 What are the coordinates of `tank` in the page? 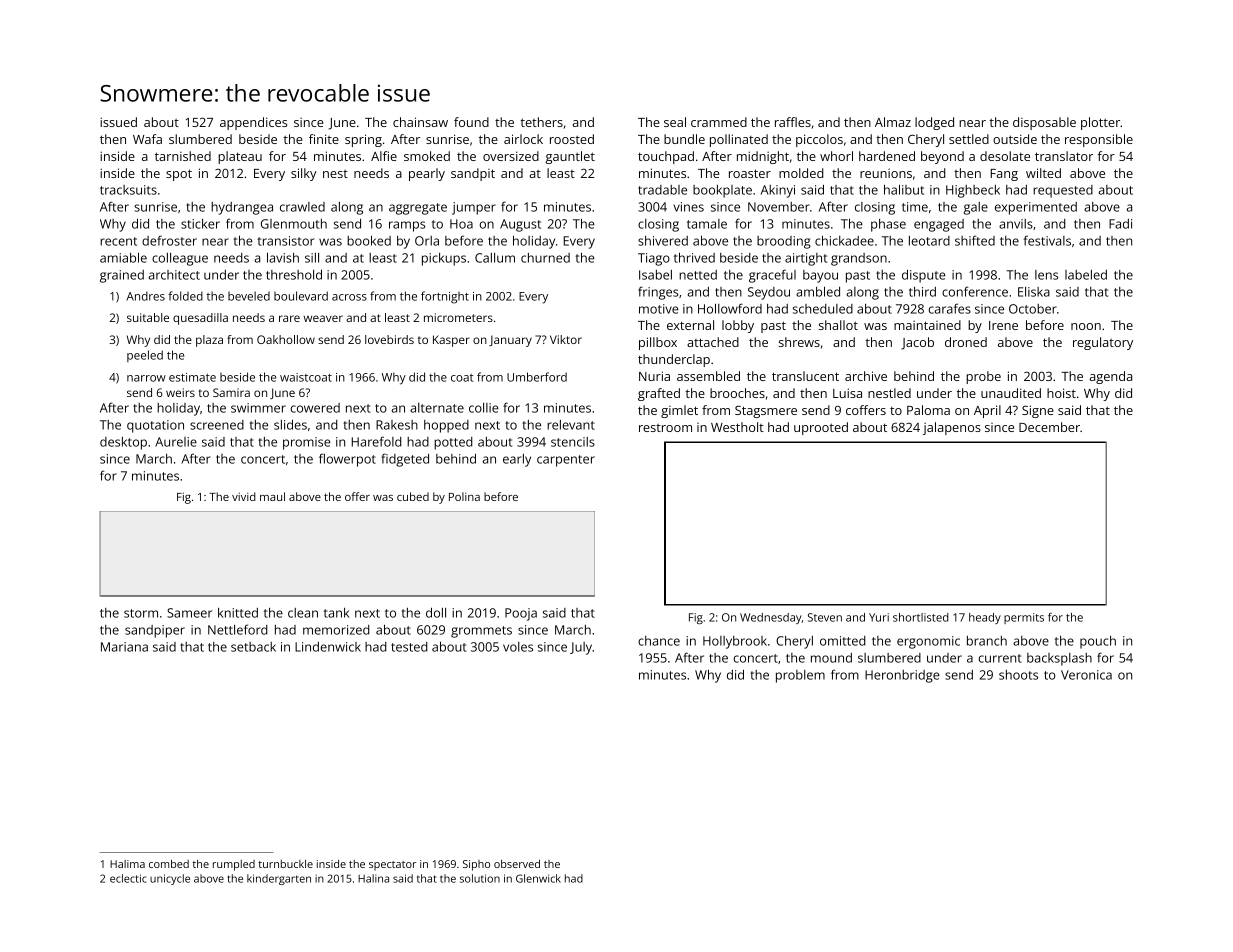 It's located at (336, 613).
